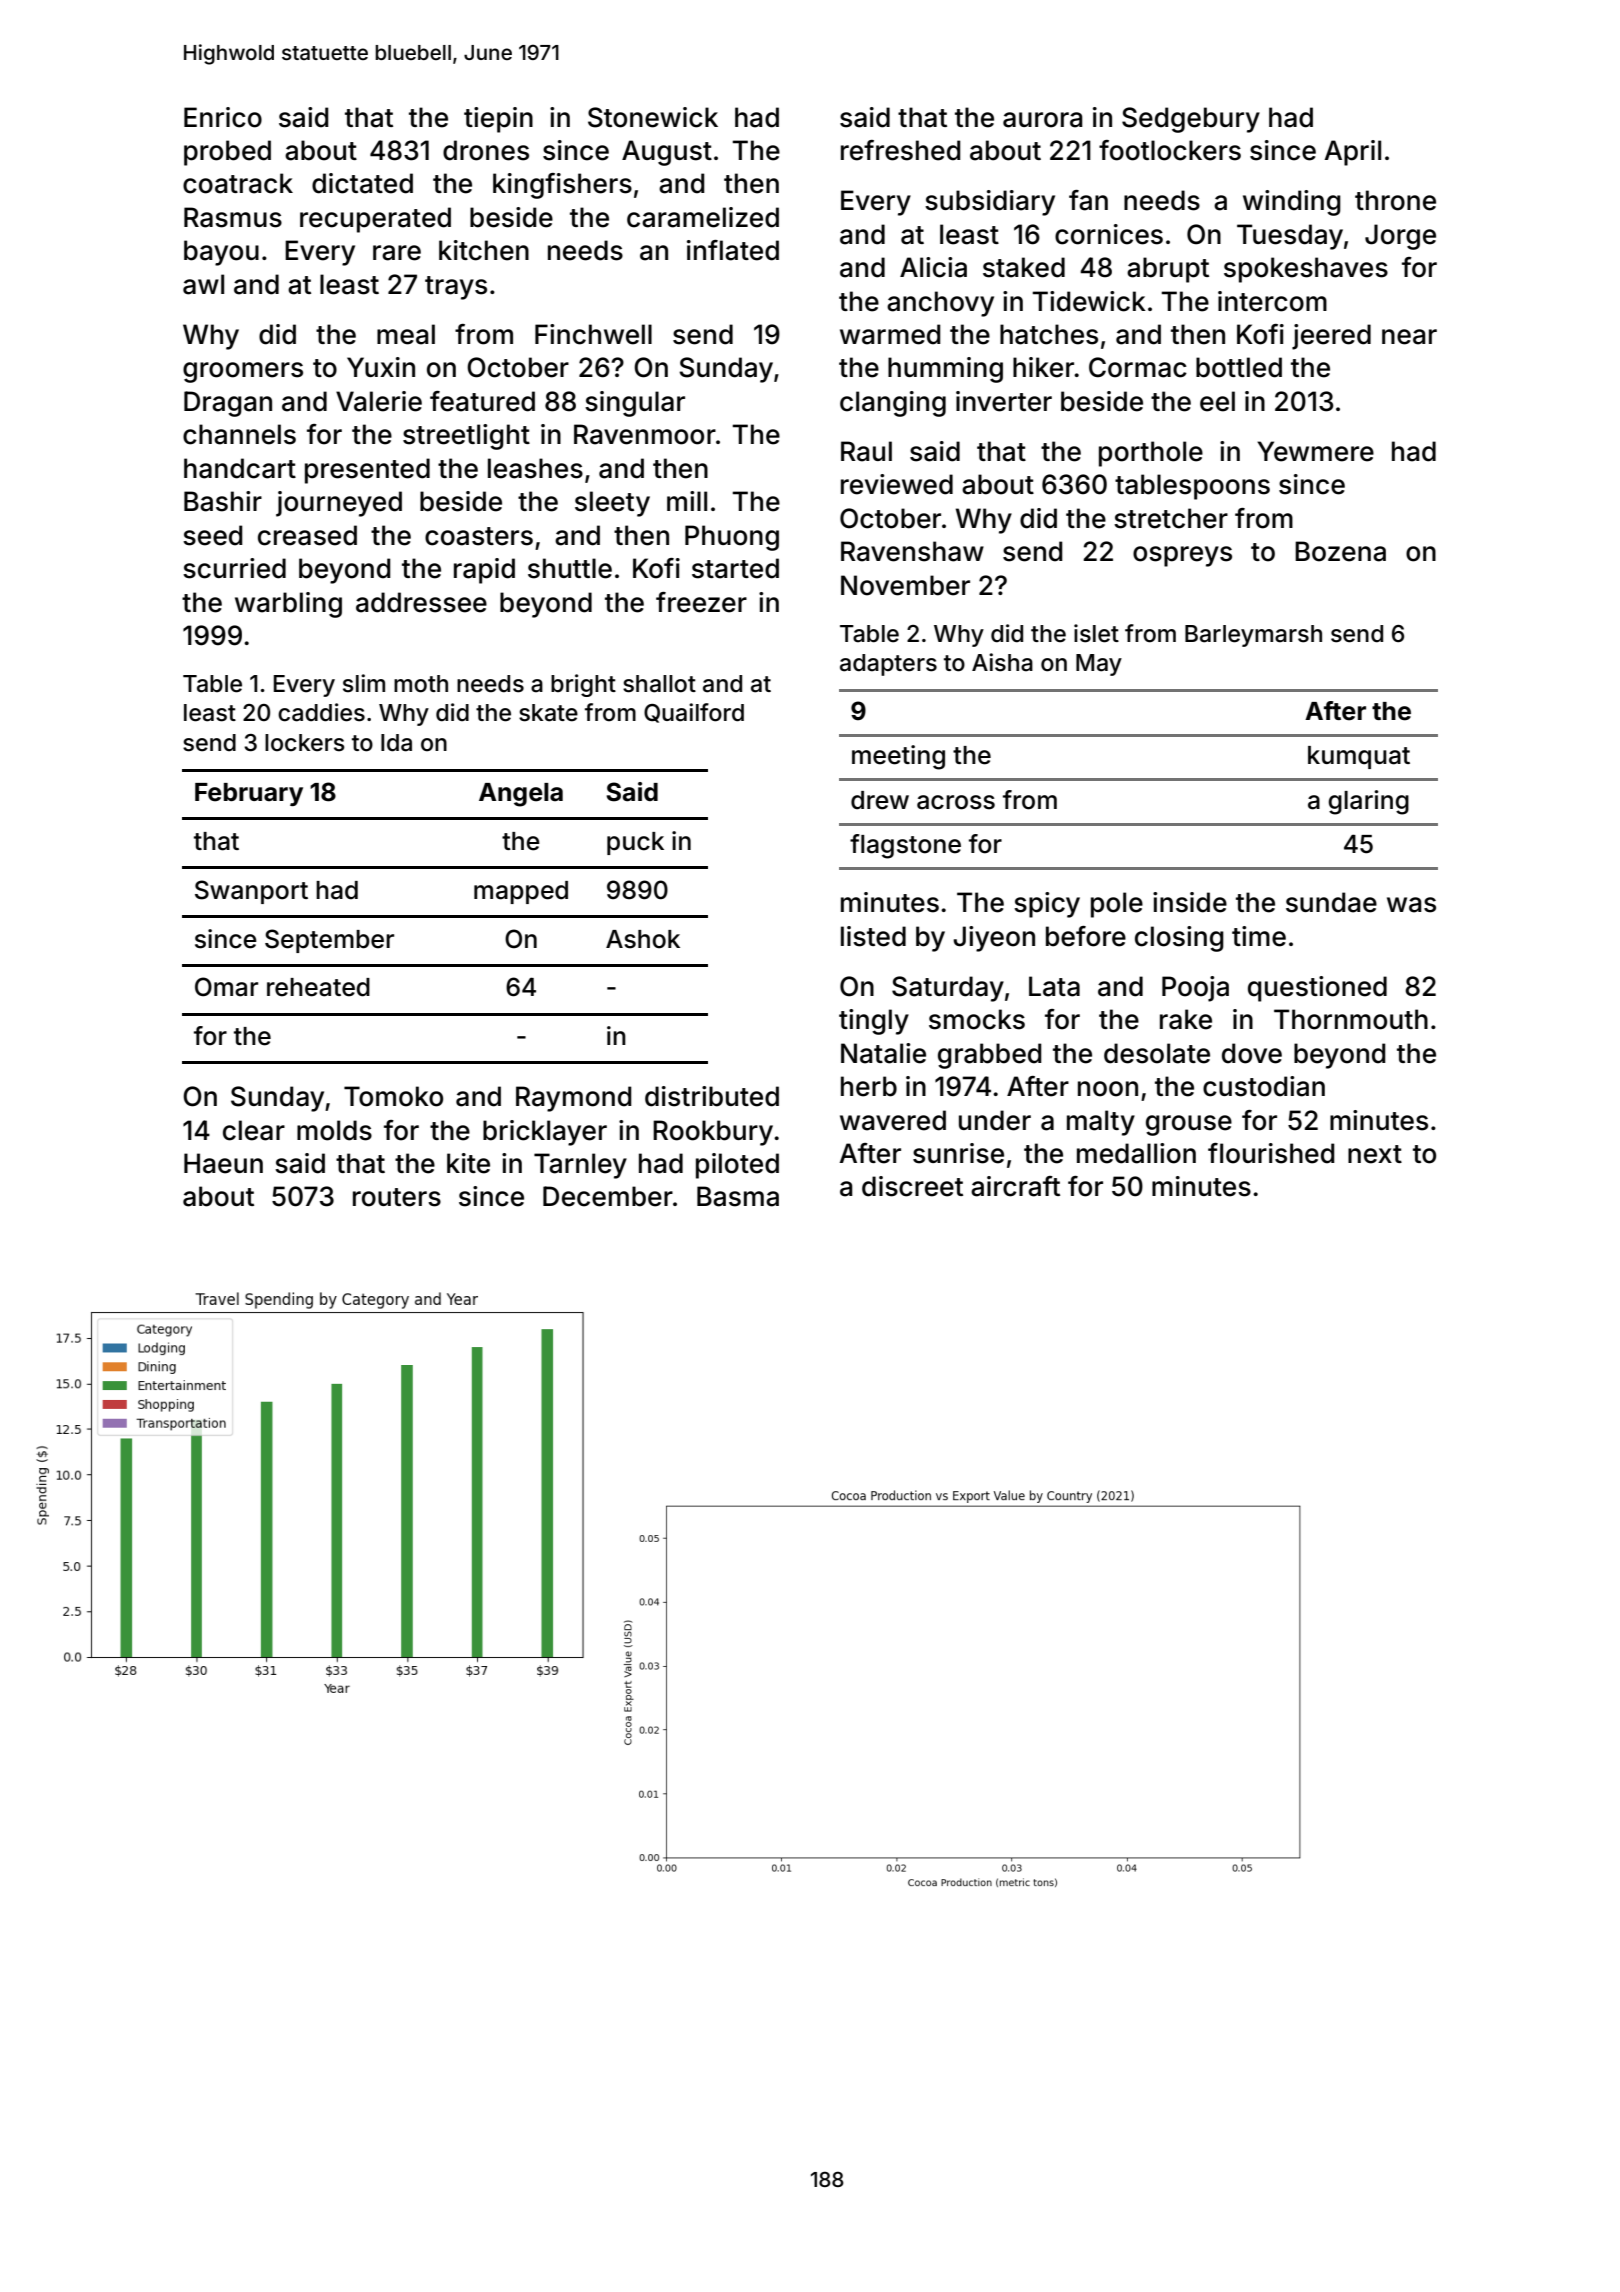 The image size is (1620, 2292). I want to click on mapped, so click(521, 892).
